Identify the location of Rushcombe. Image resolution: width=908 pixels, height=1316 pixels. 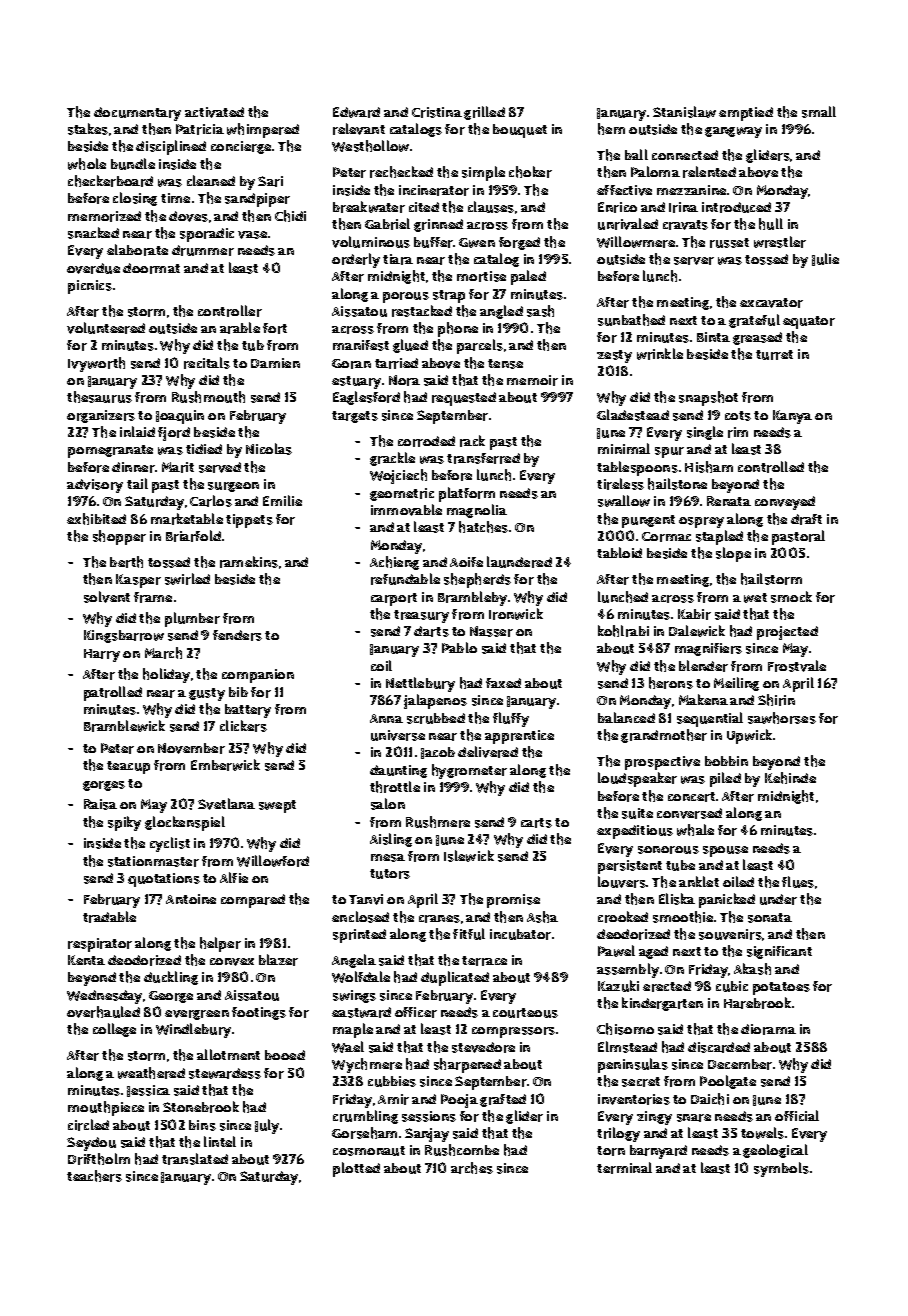
(462, 1150).
